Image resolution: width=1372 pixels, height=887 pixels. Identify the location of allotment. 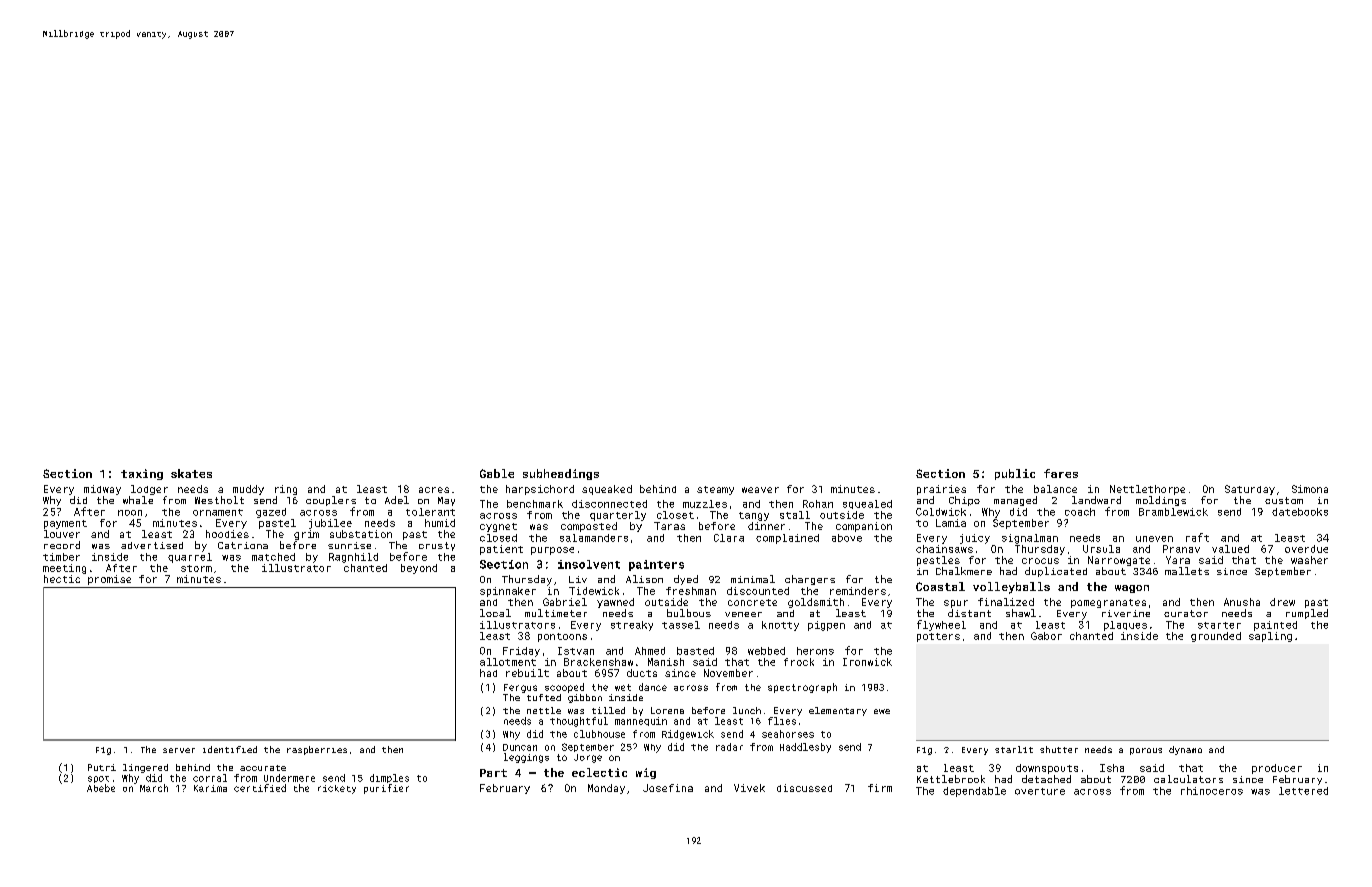
(508, 662).
